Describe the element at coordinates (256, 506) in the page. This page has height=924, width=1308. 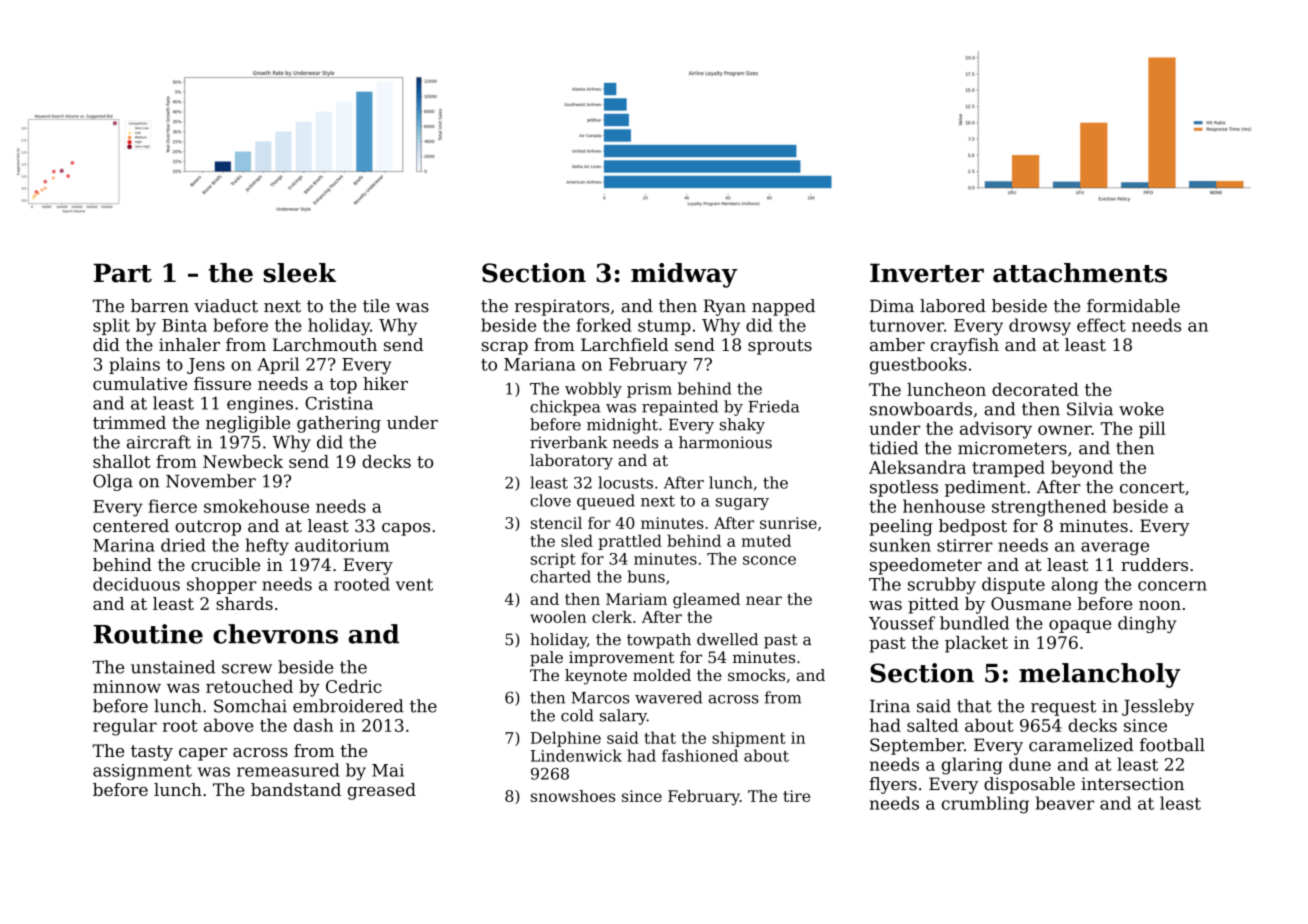
I see `smokehouse` at that location.
